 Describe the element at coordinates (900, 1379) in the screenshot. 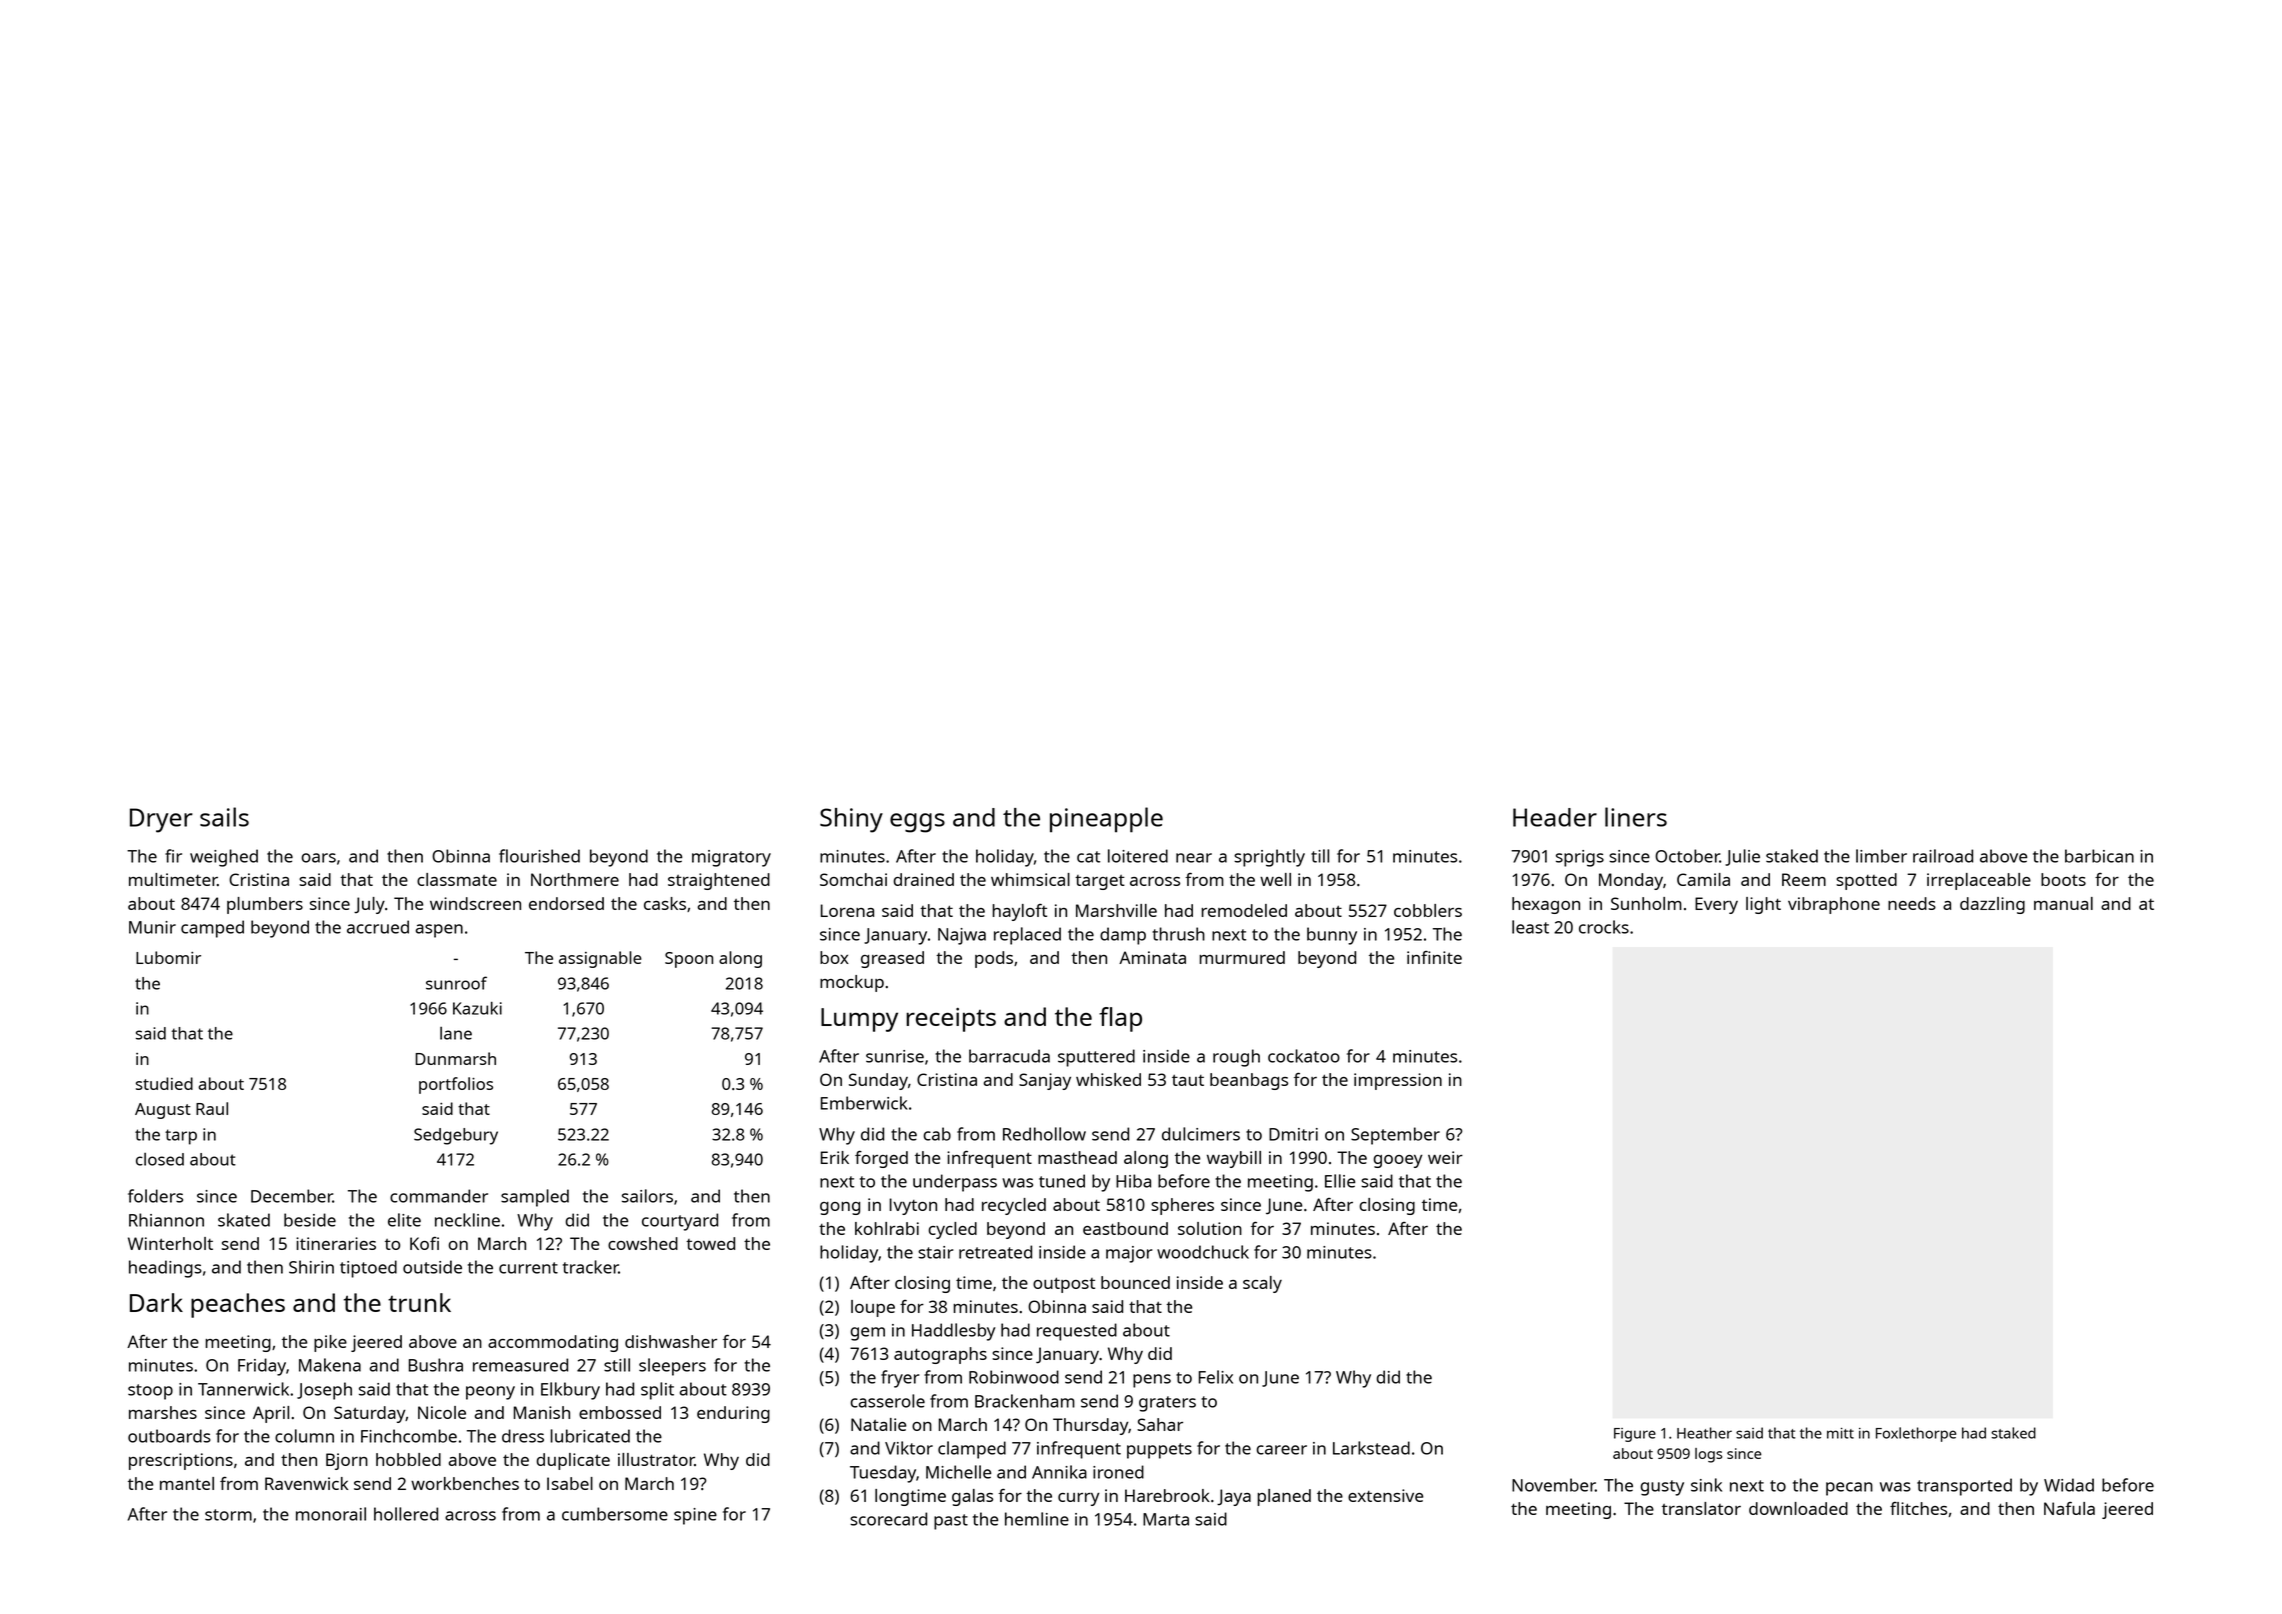

I see `fryer` at that location.
